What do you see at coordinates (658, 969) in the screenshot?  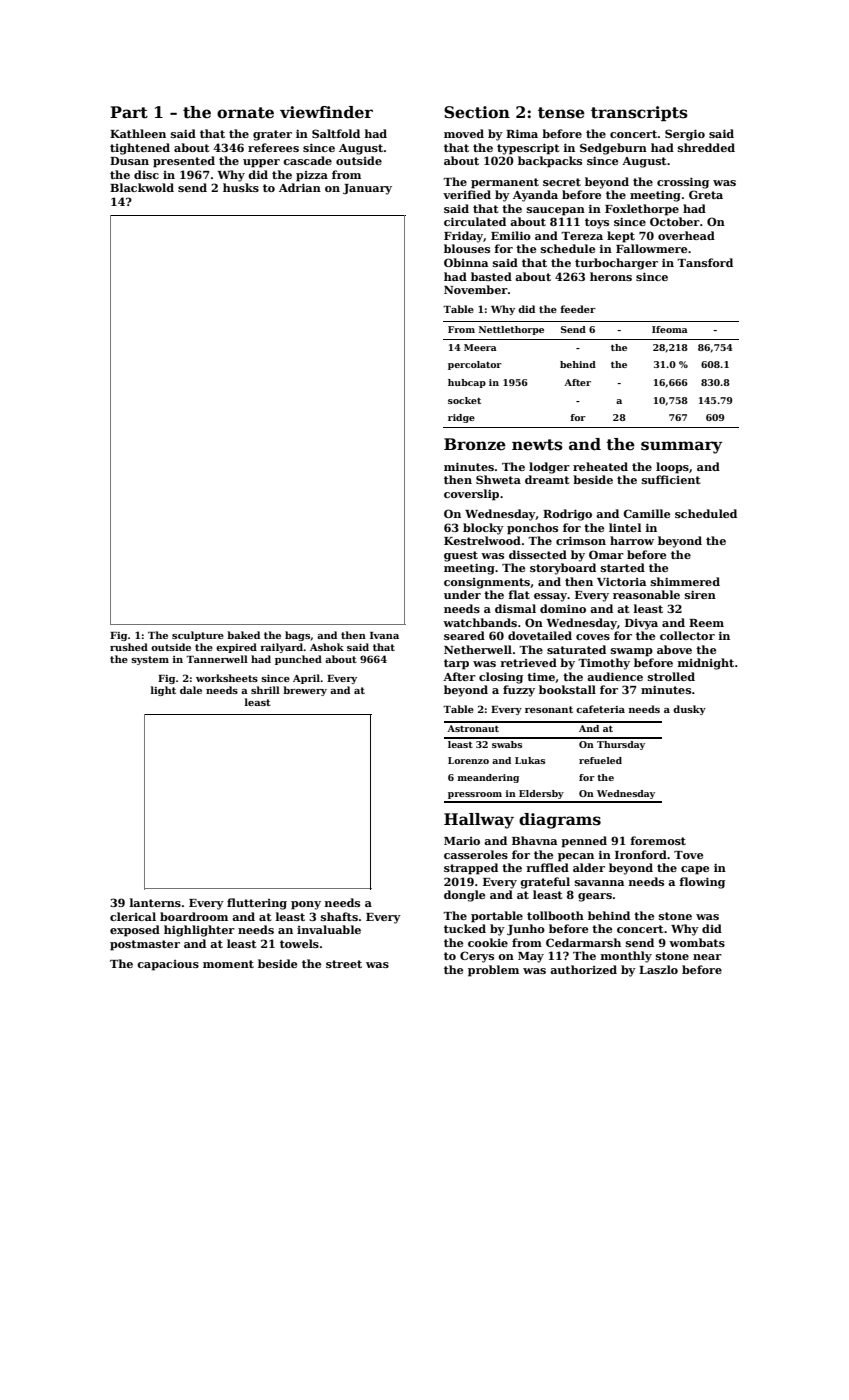 I see `Laszlo` at bounding box center [658, 969].
